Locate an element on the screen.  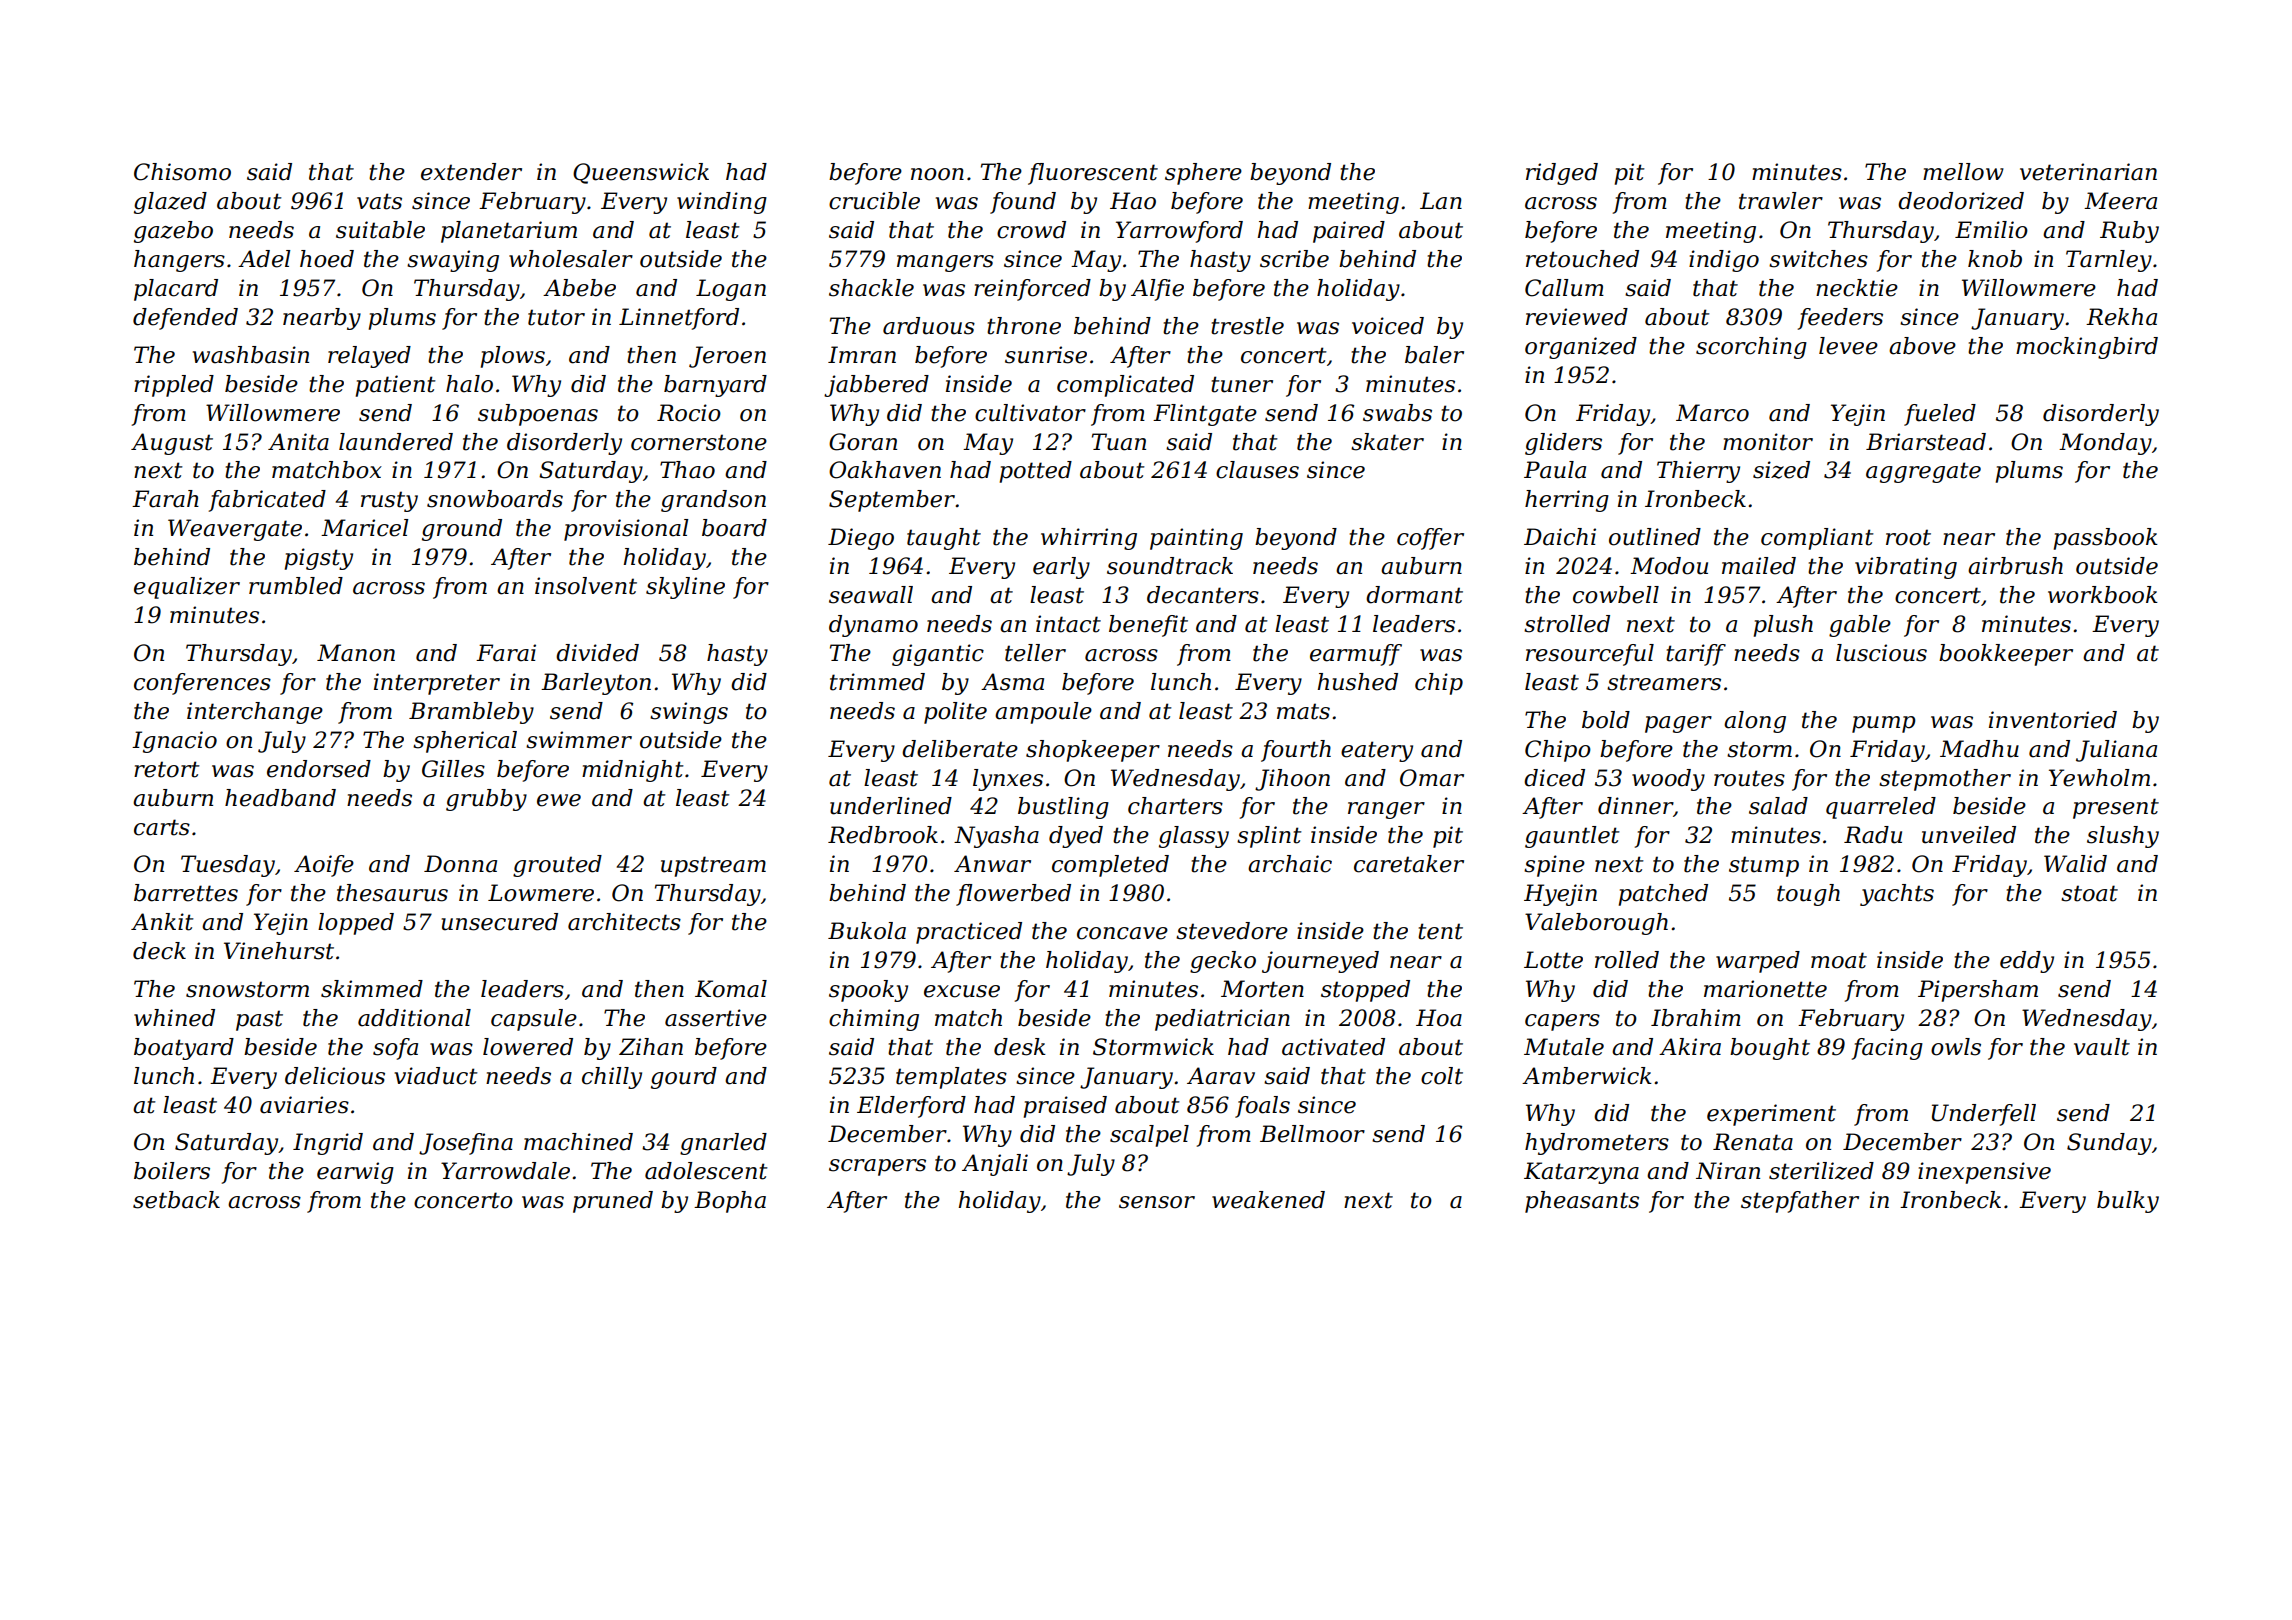
Aarav is located at coordinates (1221, 1076).
